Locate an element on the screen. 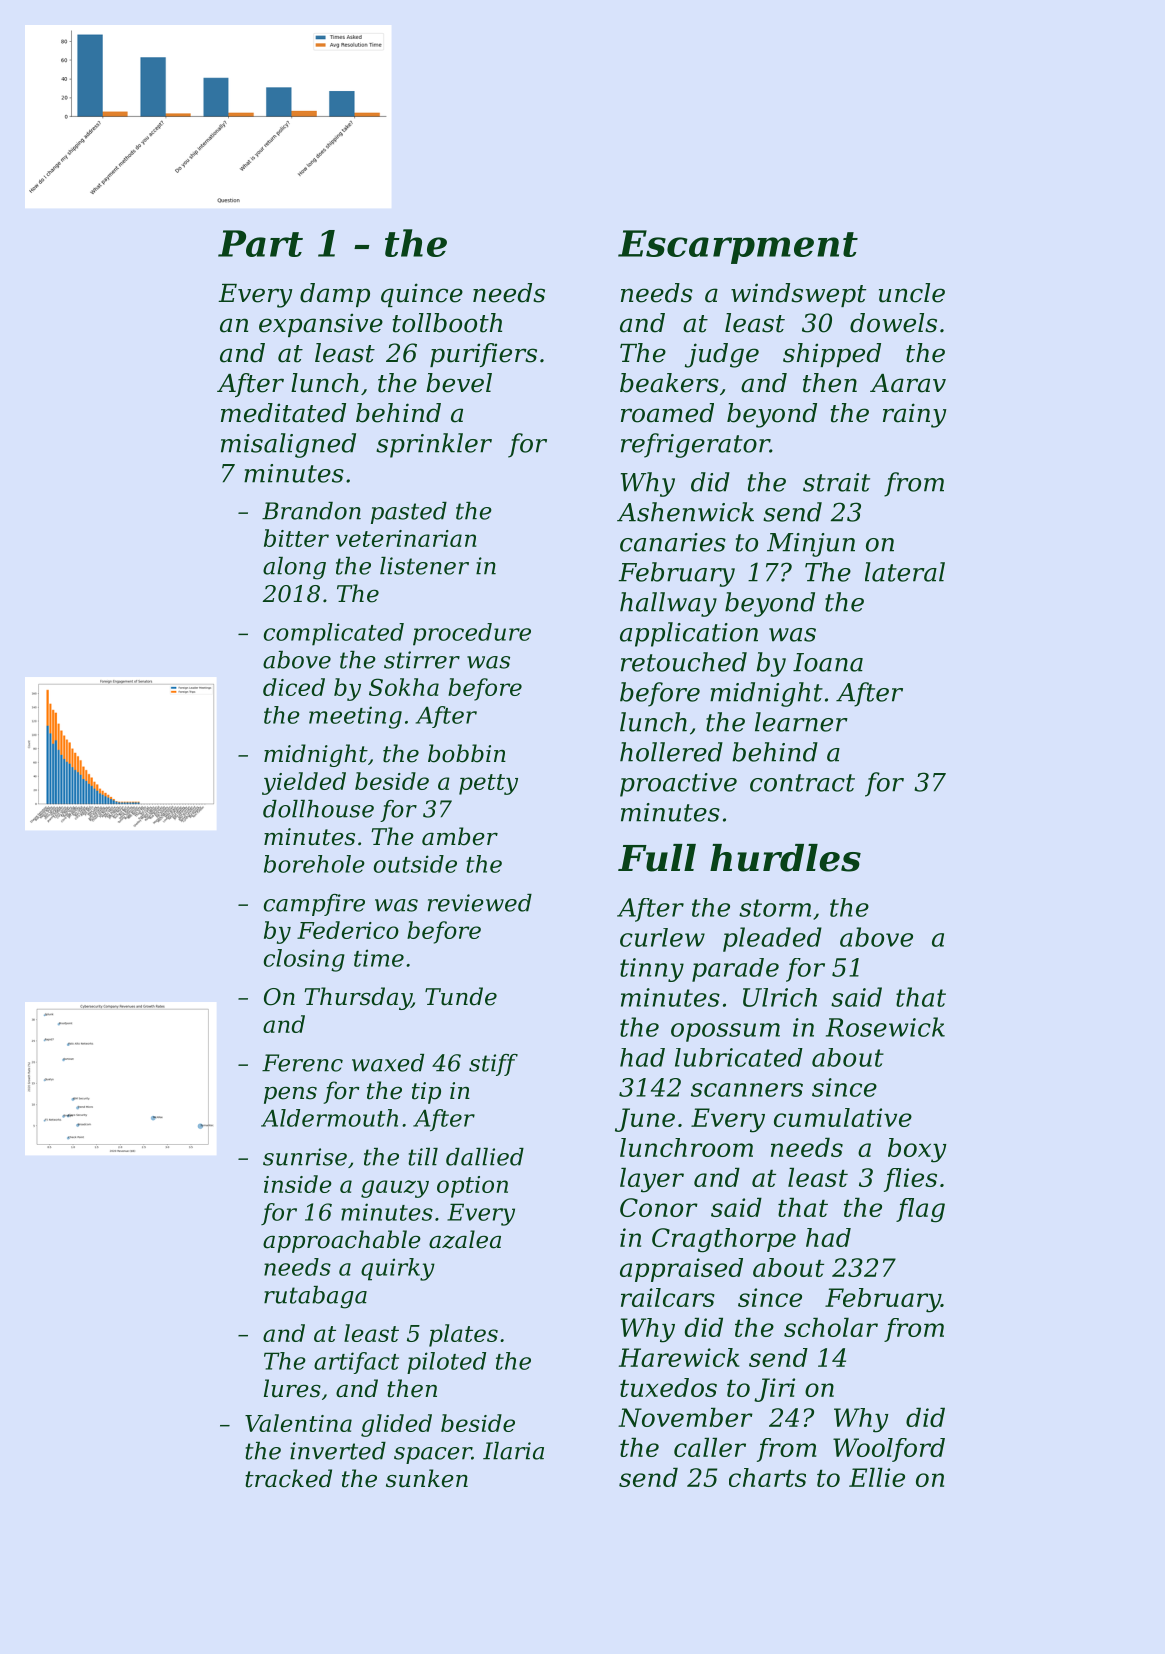 The width and height of the screenshot is (1165, 1654). dollhouse is located at coordinates (318, 809).
